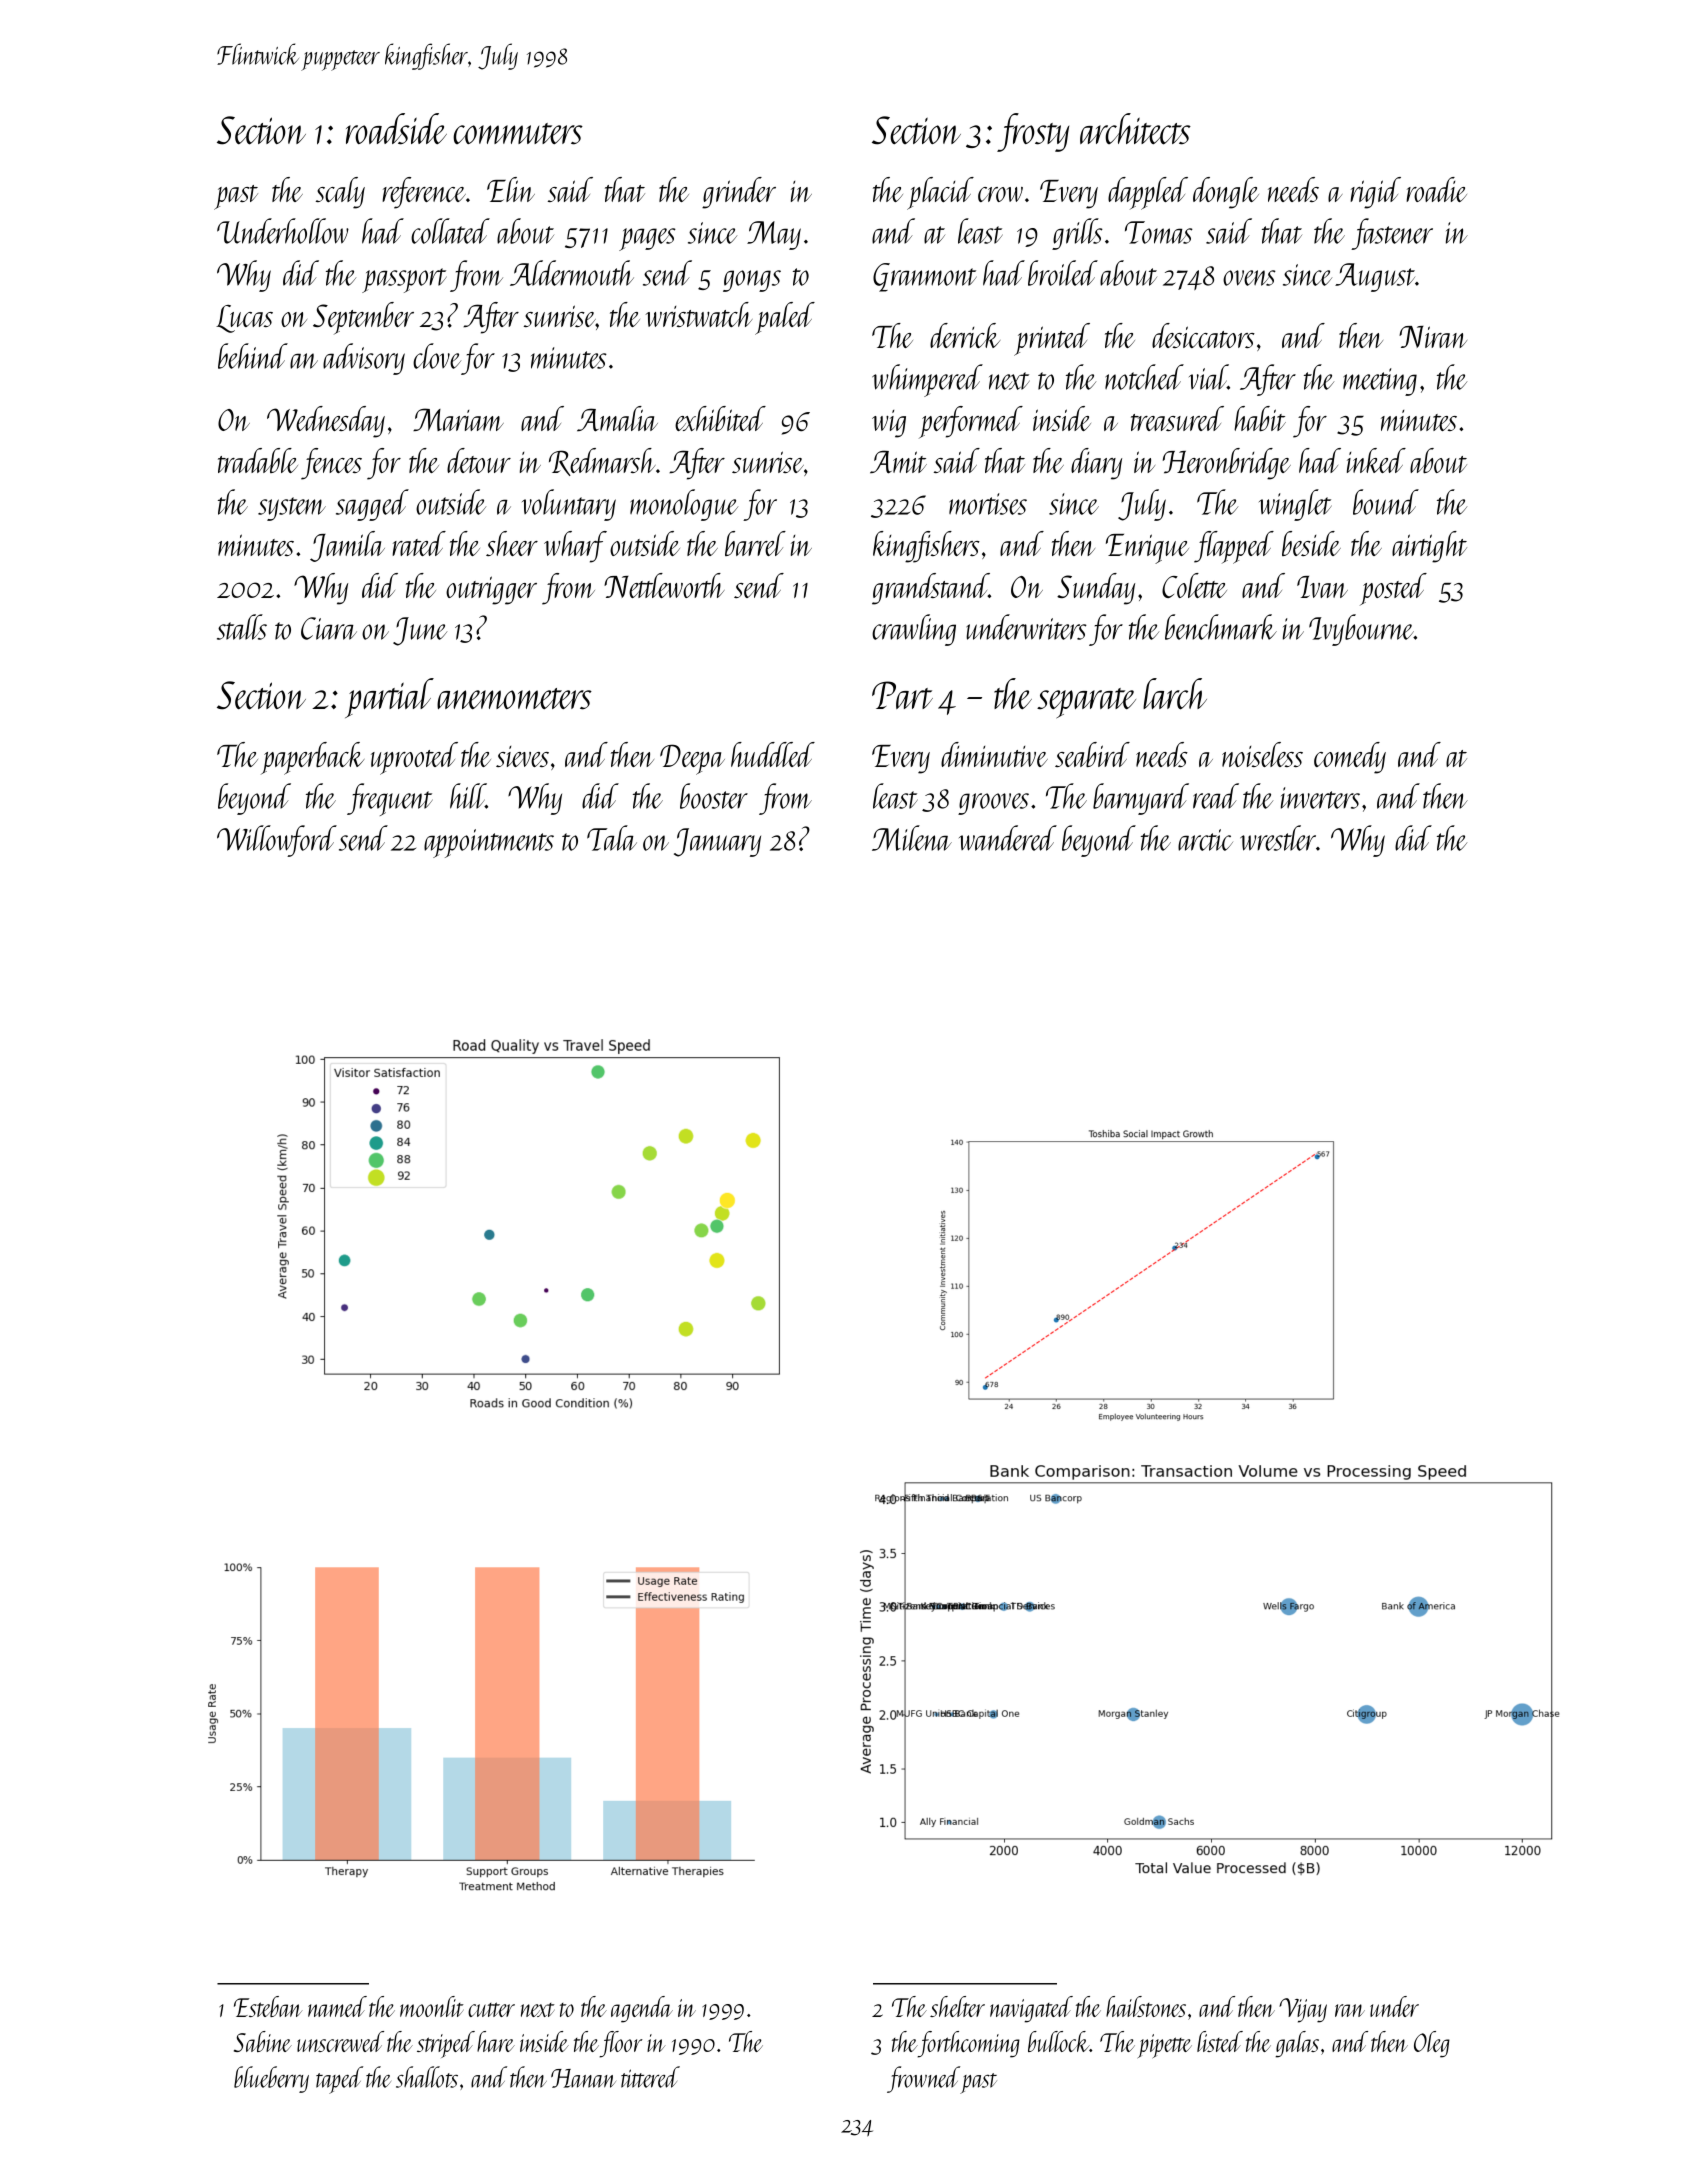 The image size is (1683, 2178). Describe the element at coordinates (583, 2078) in the document. I see `Hanan` at that location.
